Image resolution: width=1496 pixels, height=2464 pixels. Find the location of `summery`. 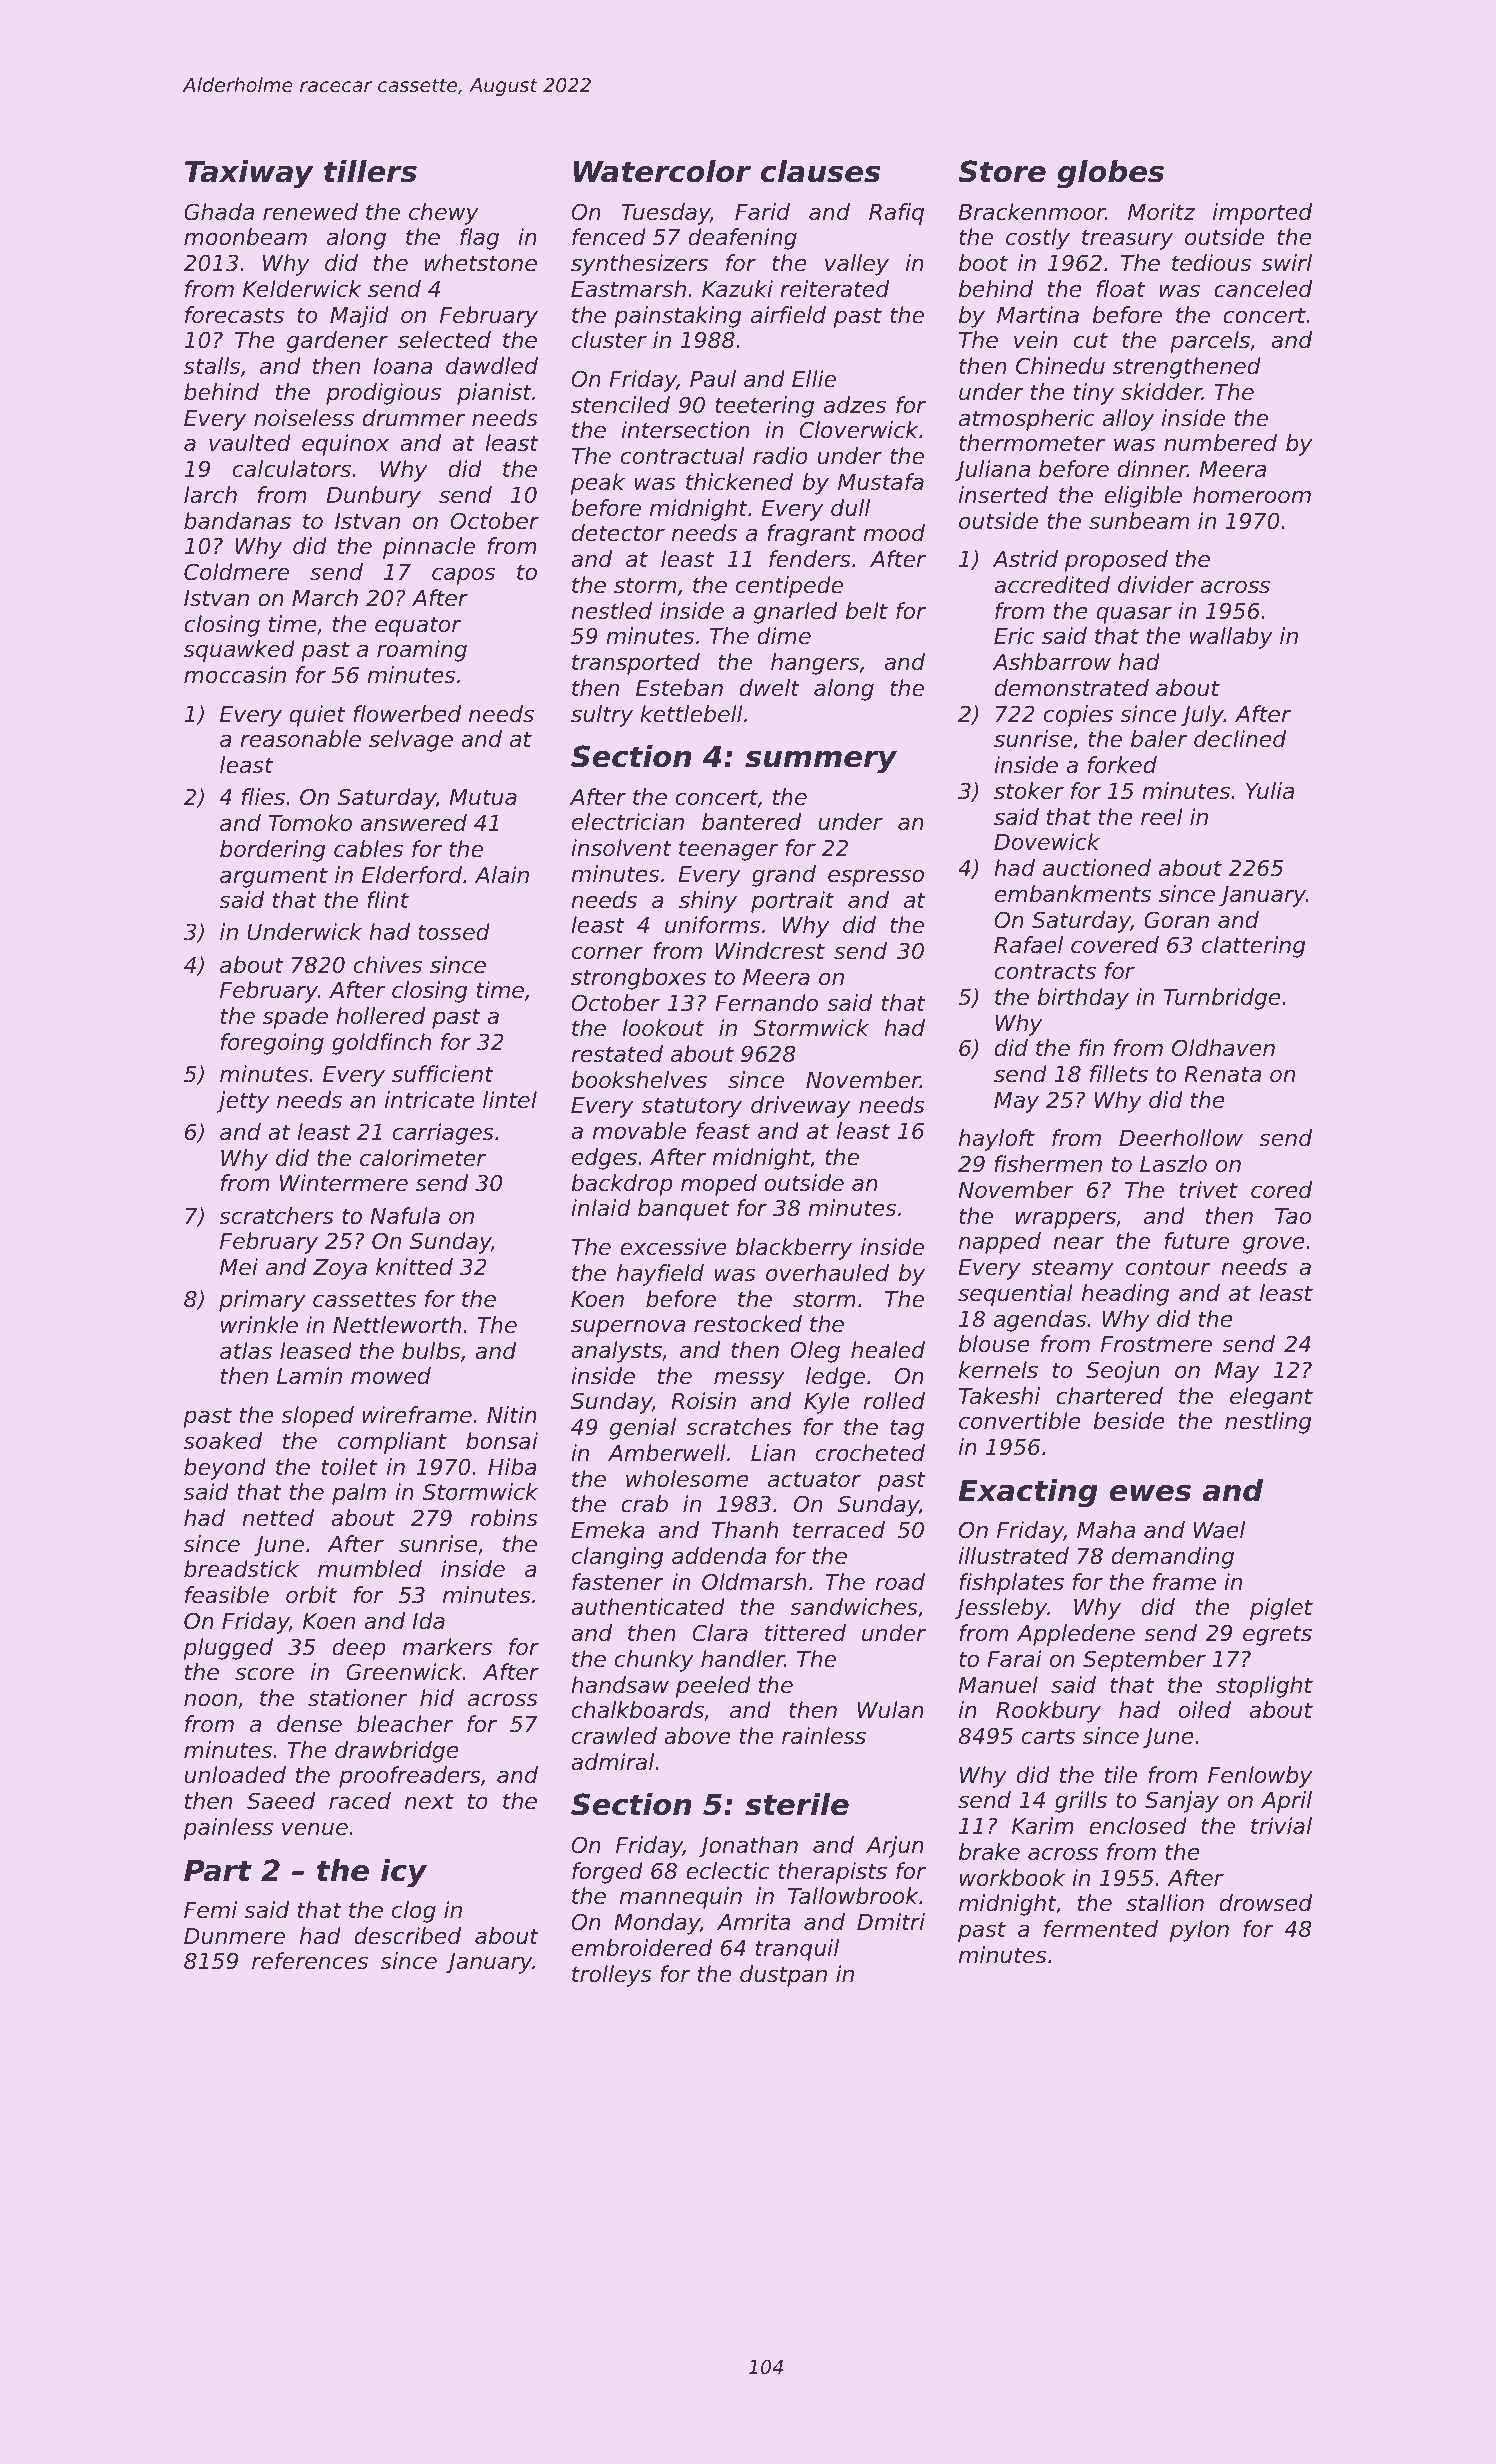

summery is located at coordinates (821, 762).
